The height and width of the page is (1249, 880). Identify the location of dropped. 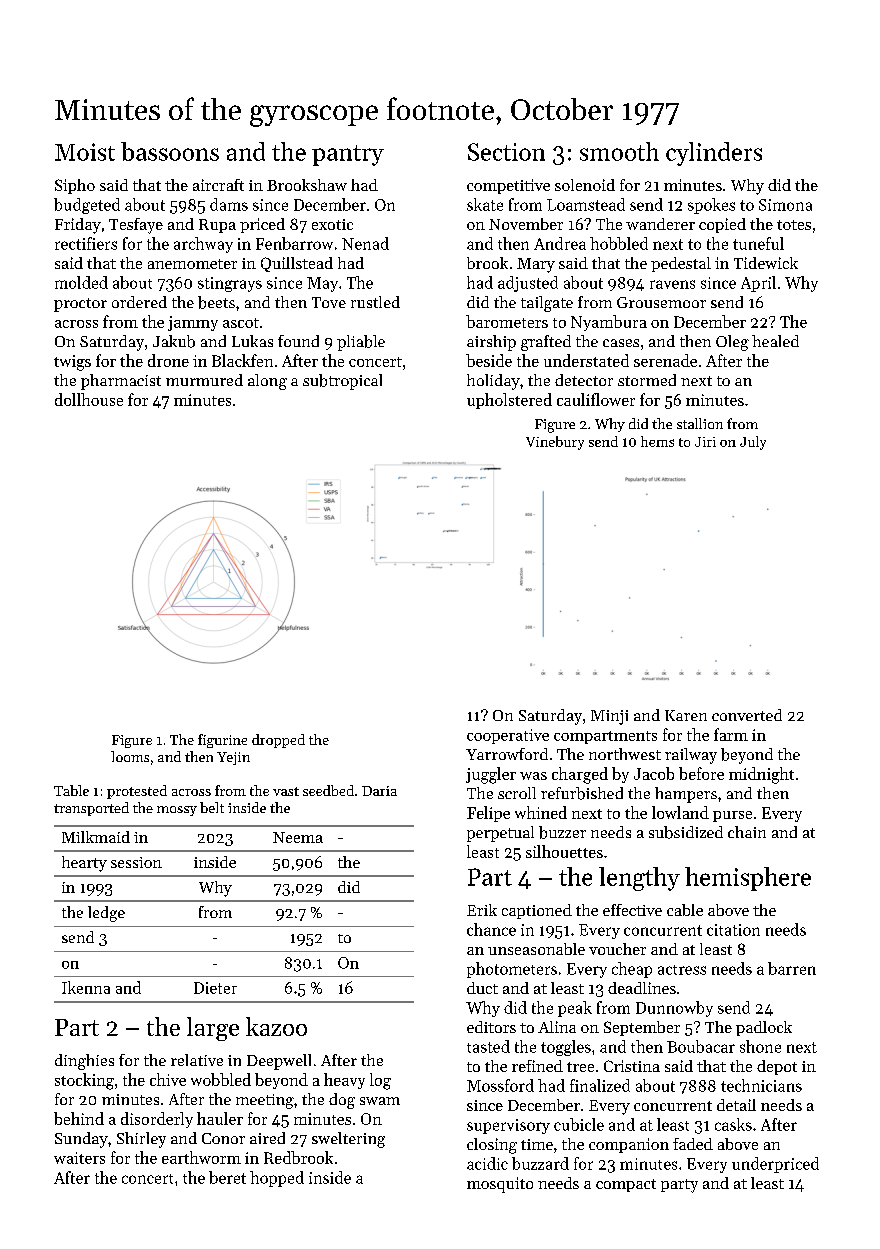
(278, 741).
